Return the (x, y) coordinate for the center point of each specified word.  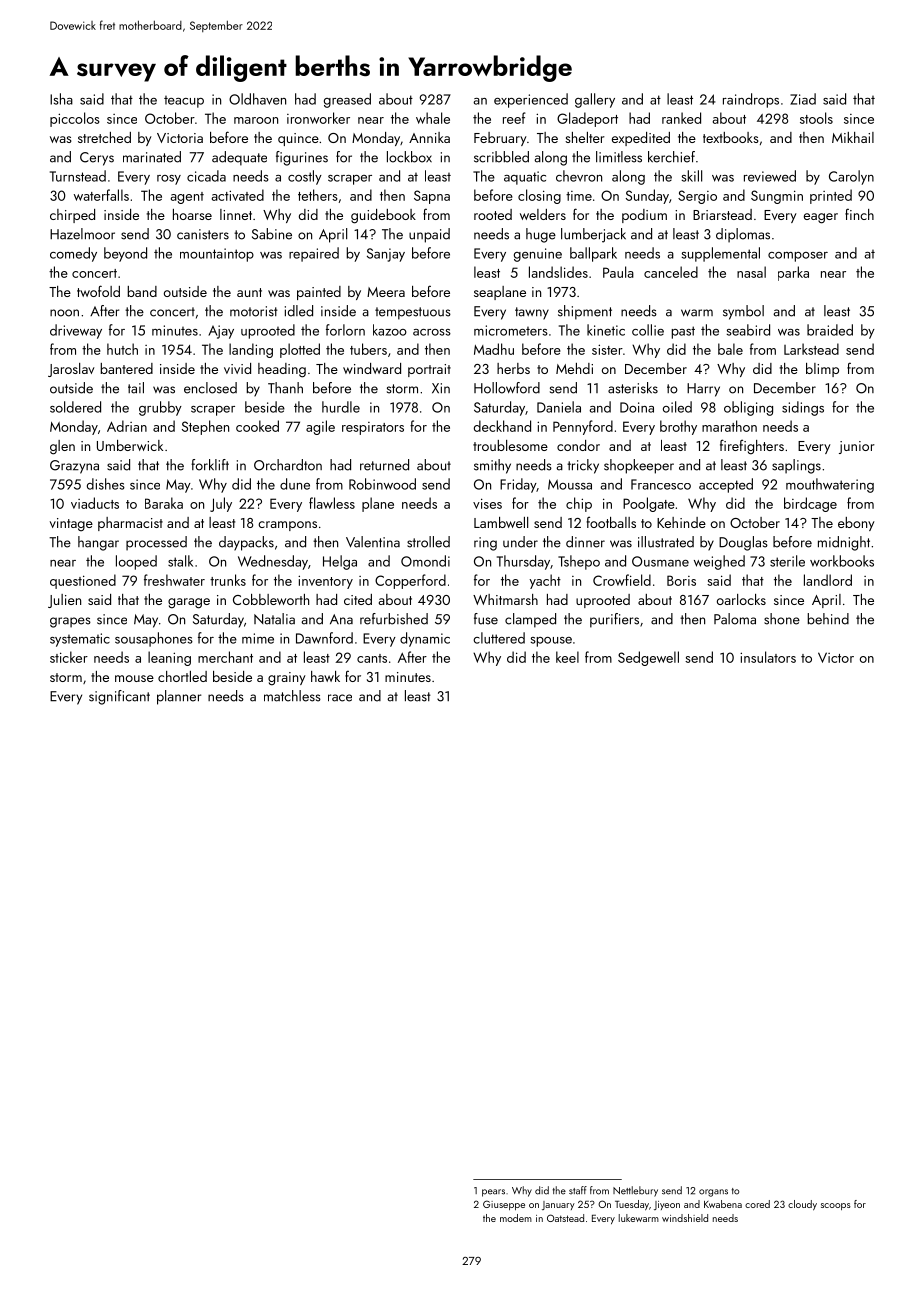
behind (828, 619)
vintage (71, 525)
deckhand (502, 426)
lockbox (409, 157)
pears (493, 1193)
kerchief (671, 157)
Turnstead (78, 176)
